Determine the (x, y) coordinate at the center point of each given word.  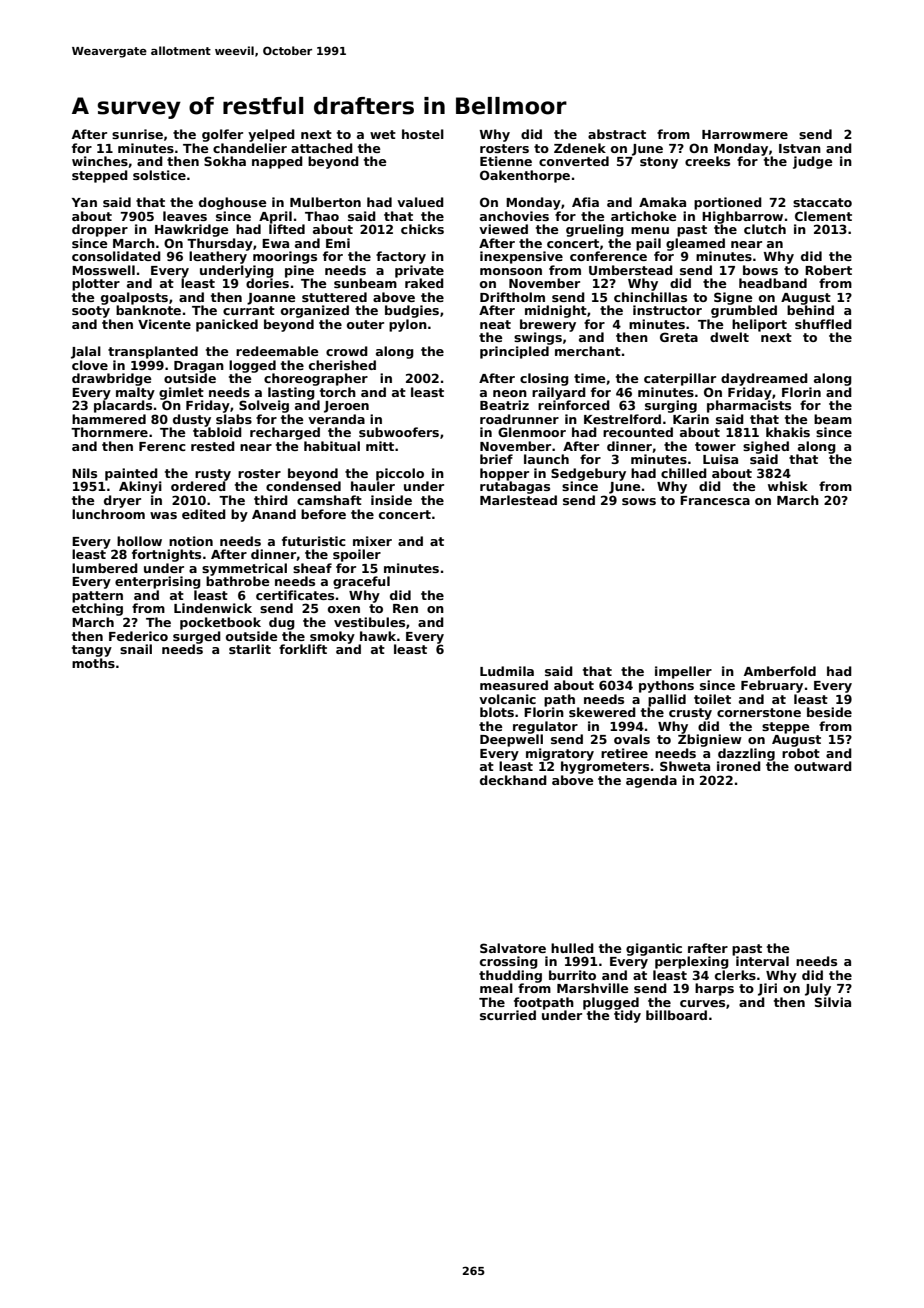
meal (496, 988)
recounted (638, 432)
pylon (408, 325)
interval (762, 961)
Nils (84, 473)
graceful (361, 582)
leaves (185, 216)
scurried (508, 1015)
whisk (788, 486)
